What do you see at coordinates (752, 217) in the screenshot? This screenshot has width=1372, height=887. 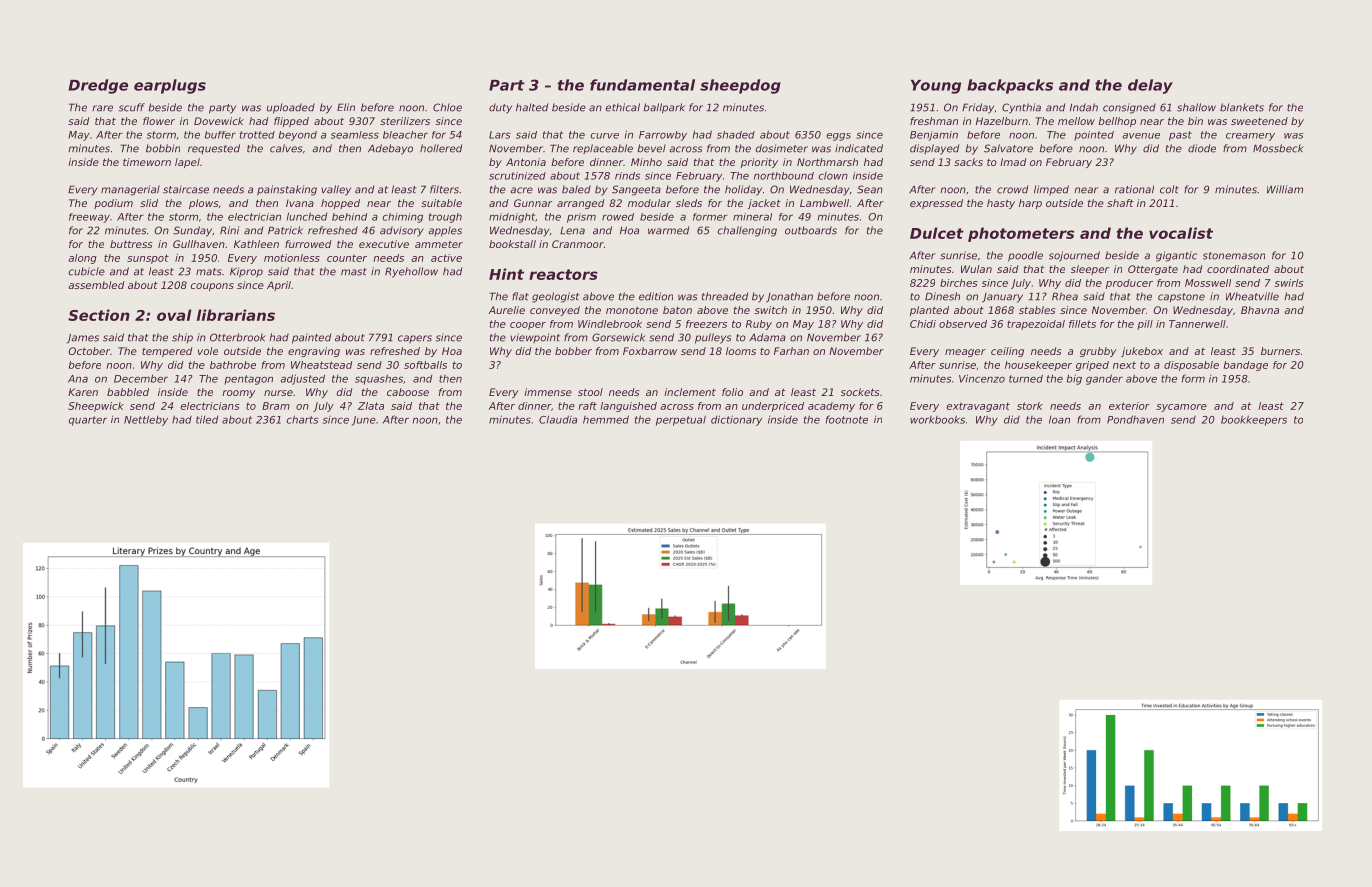 I see `mineral` at bounding box center [752, 217].
